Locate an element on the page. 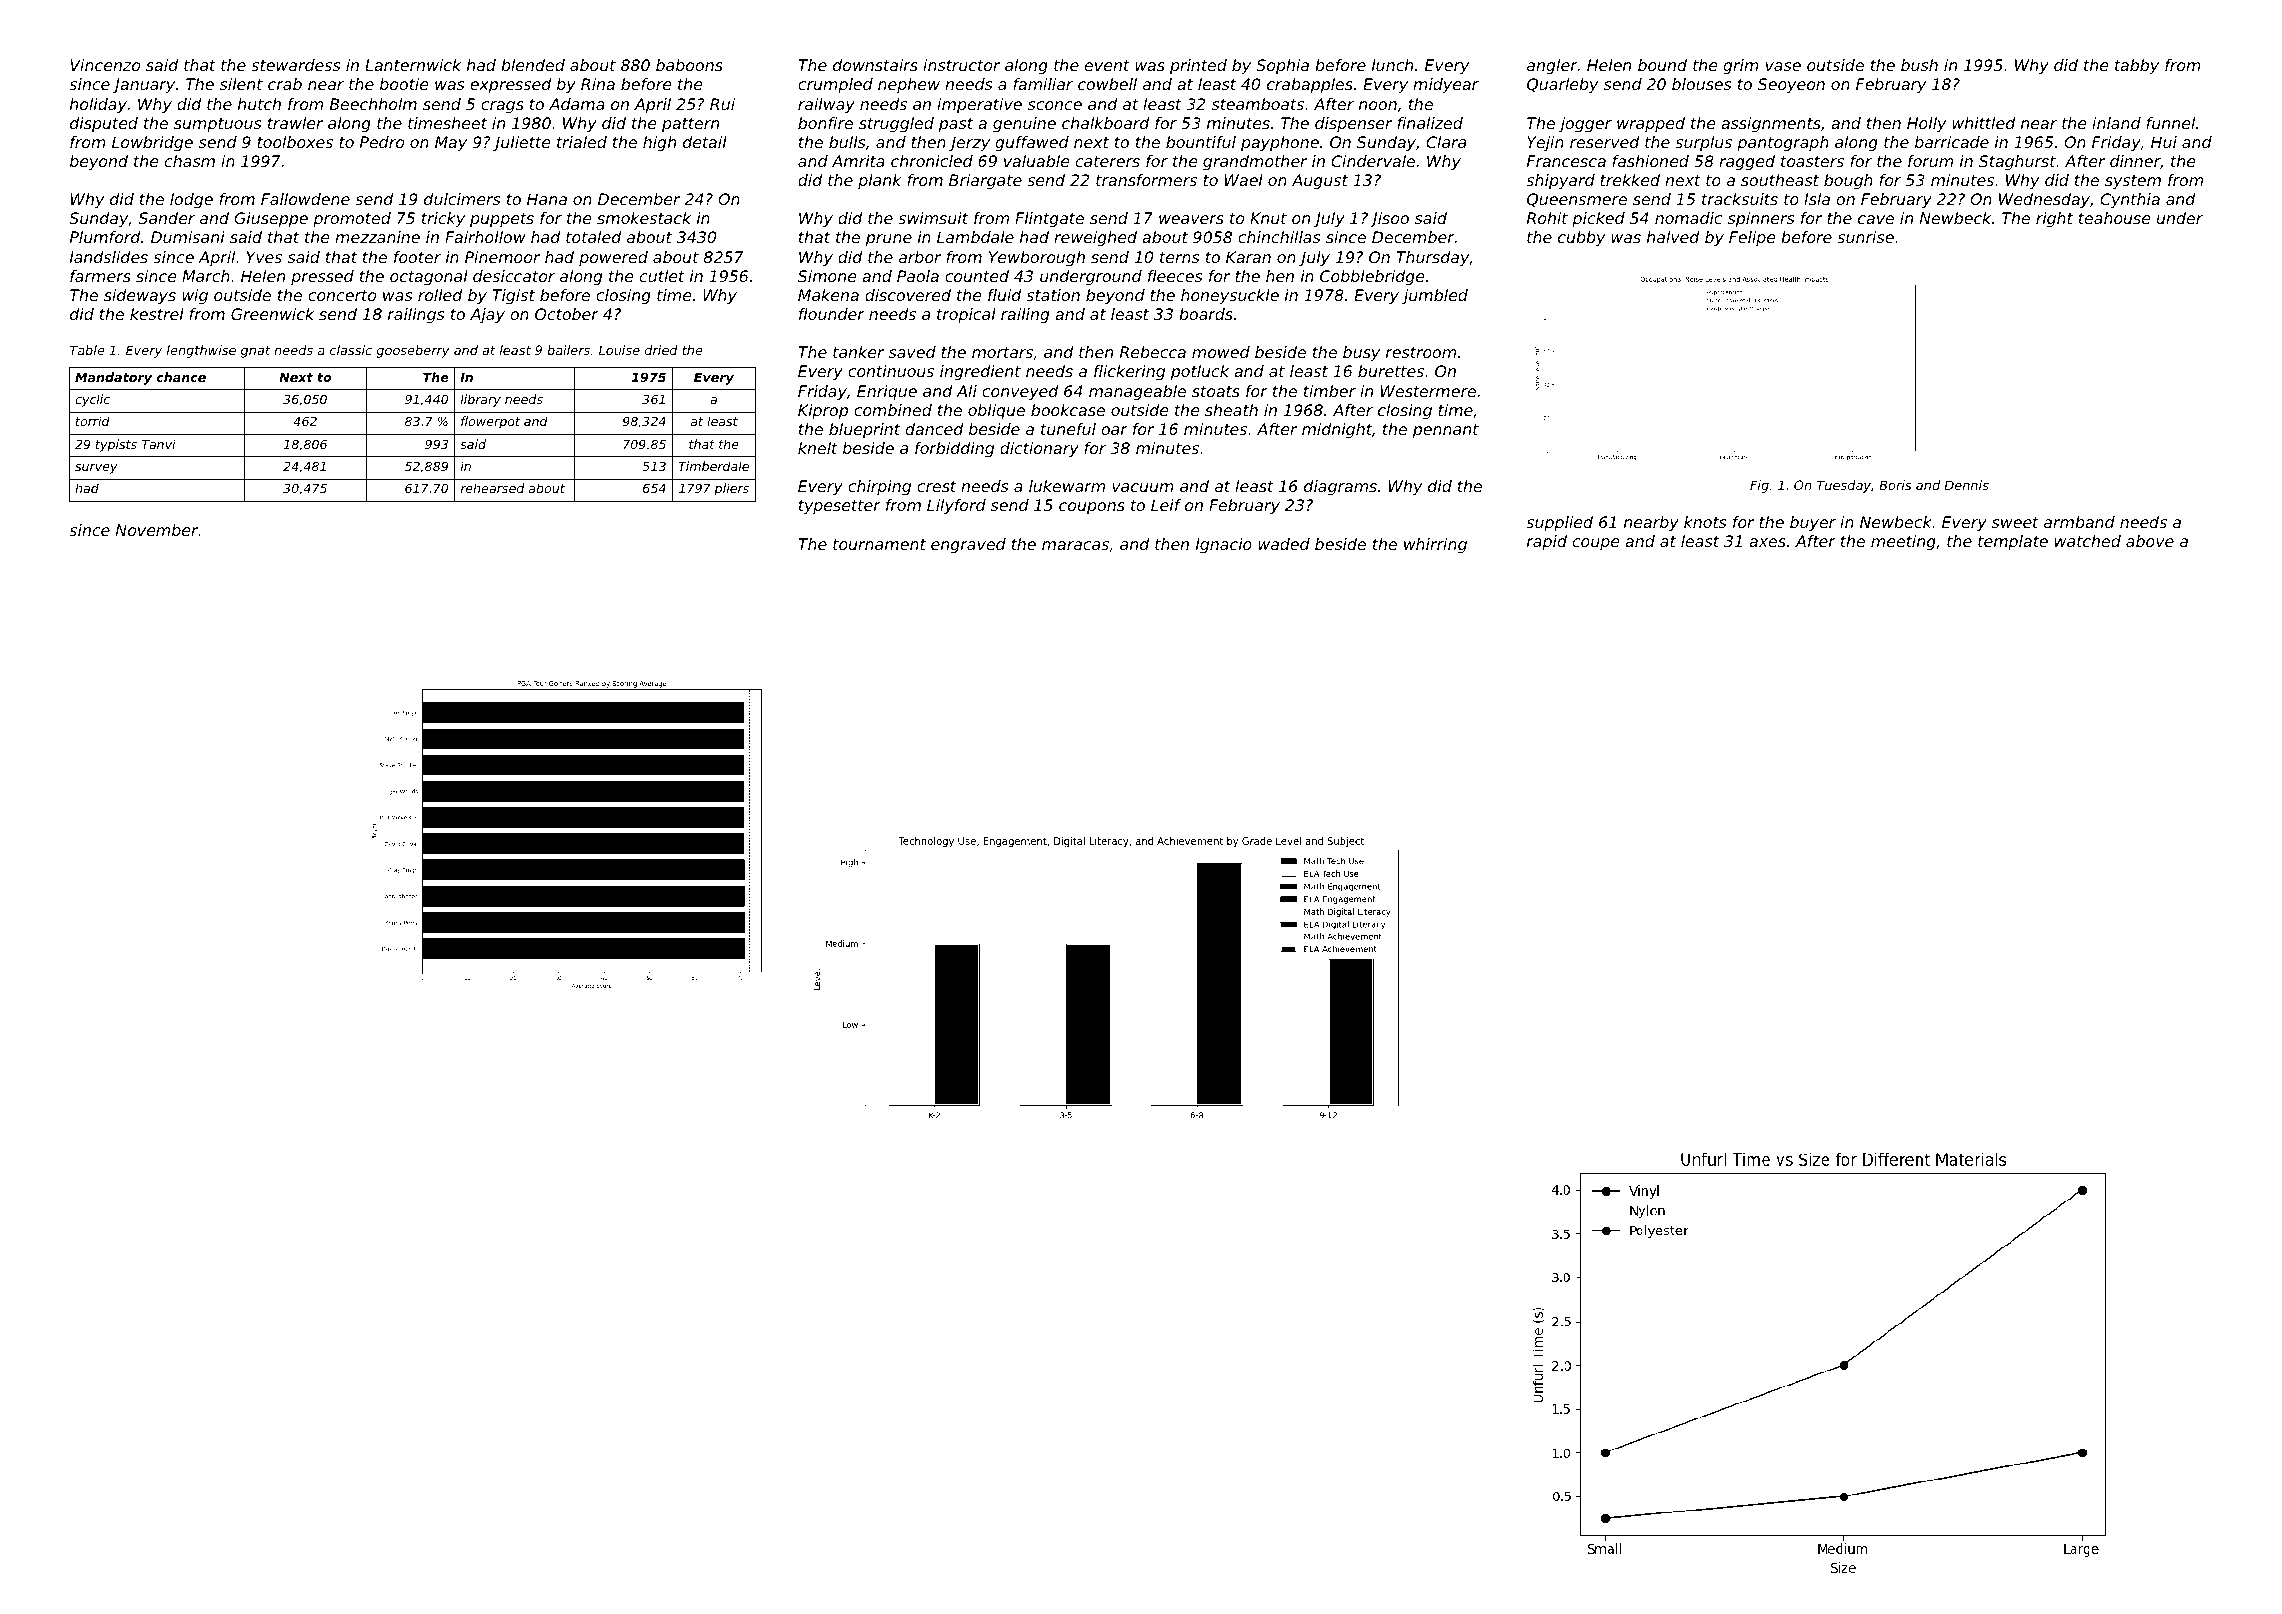 The width and height of the document is (2282, 1614). sunrise is located at coordinates (1865, 237).
